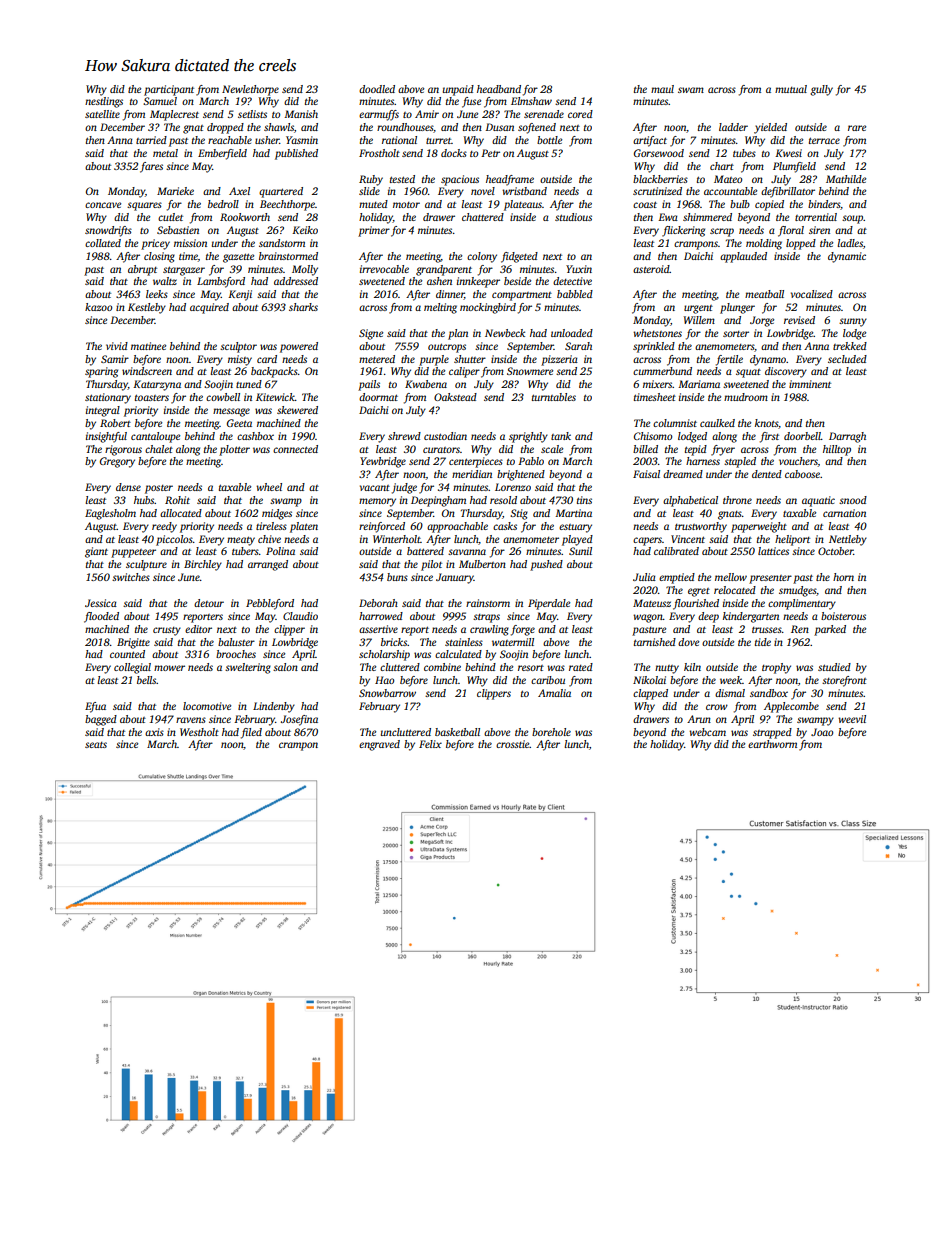 The width and height of the screenshot is (952, 1233). I want to click on maul, so click(662, 89).
